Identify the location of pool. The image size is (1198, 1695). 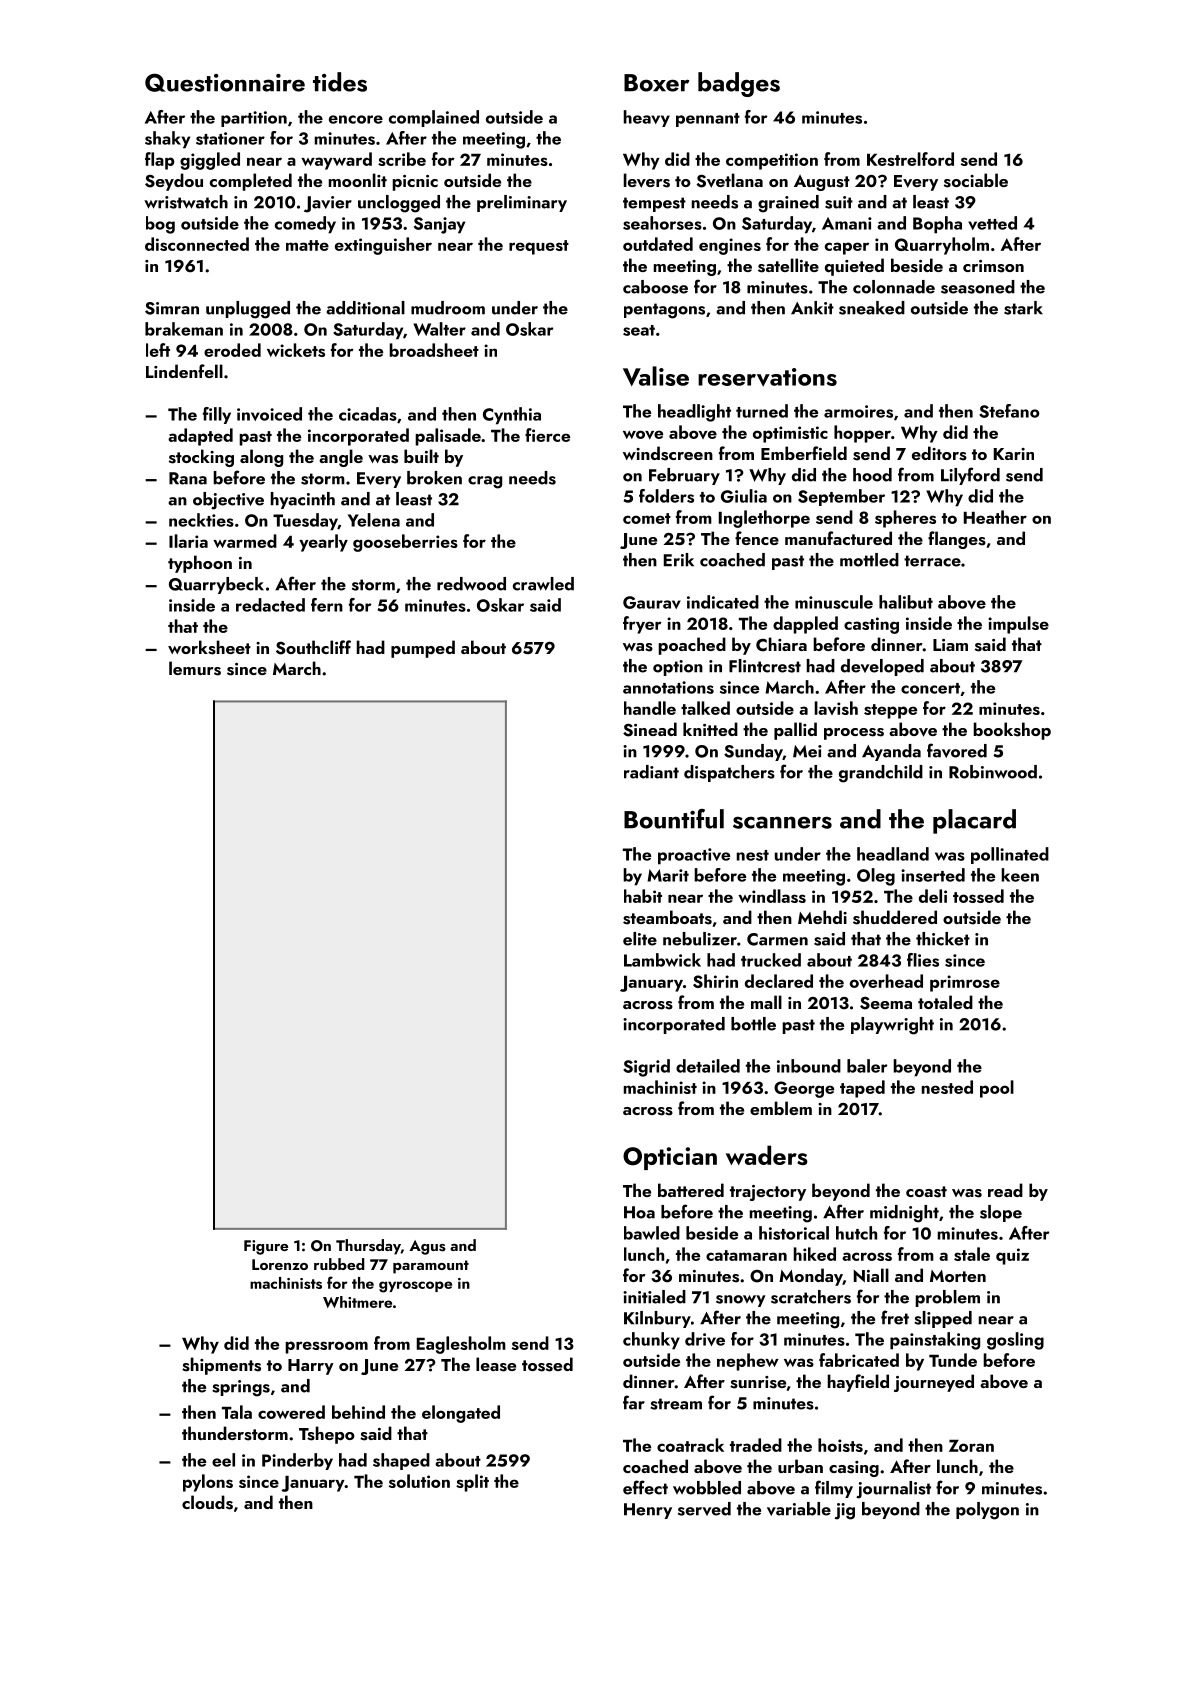
(997, 1089).
